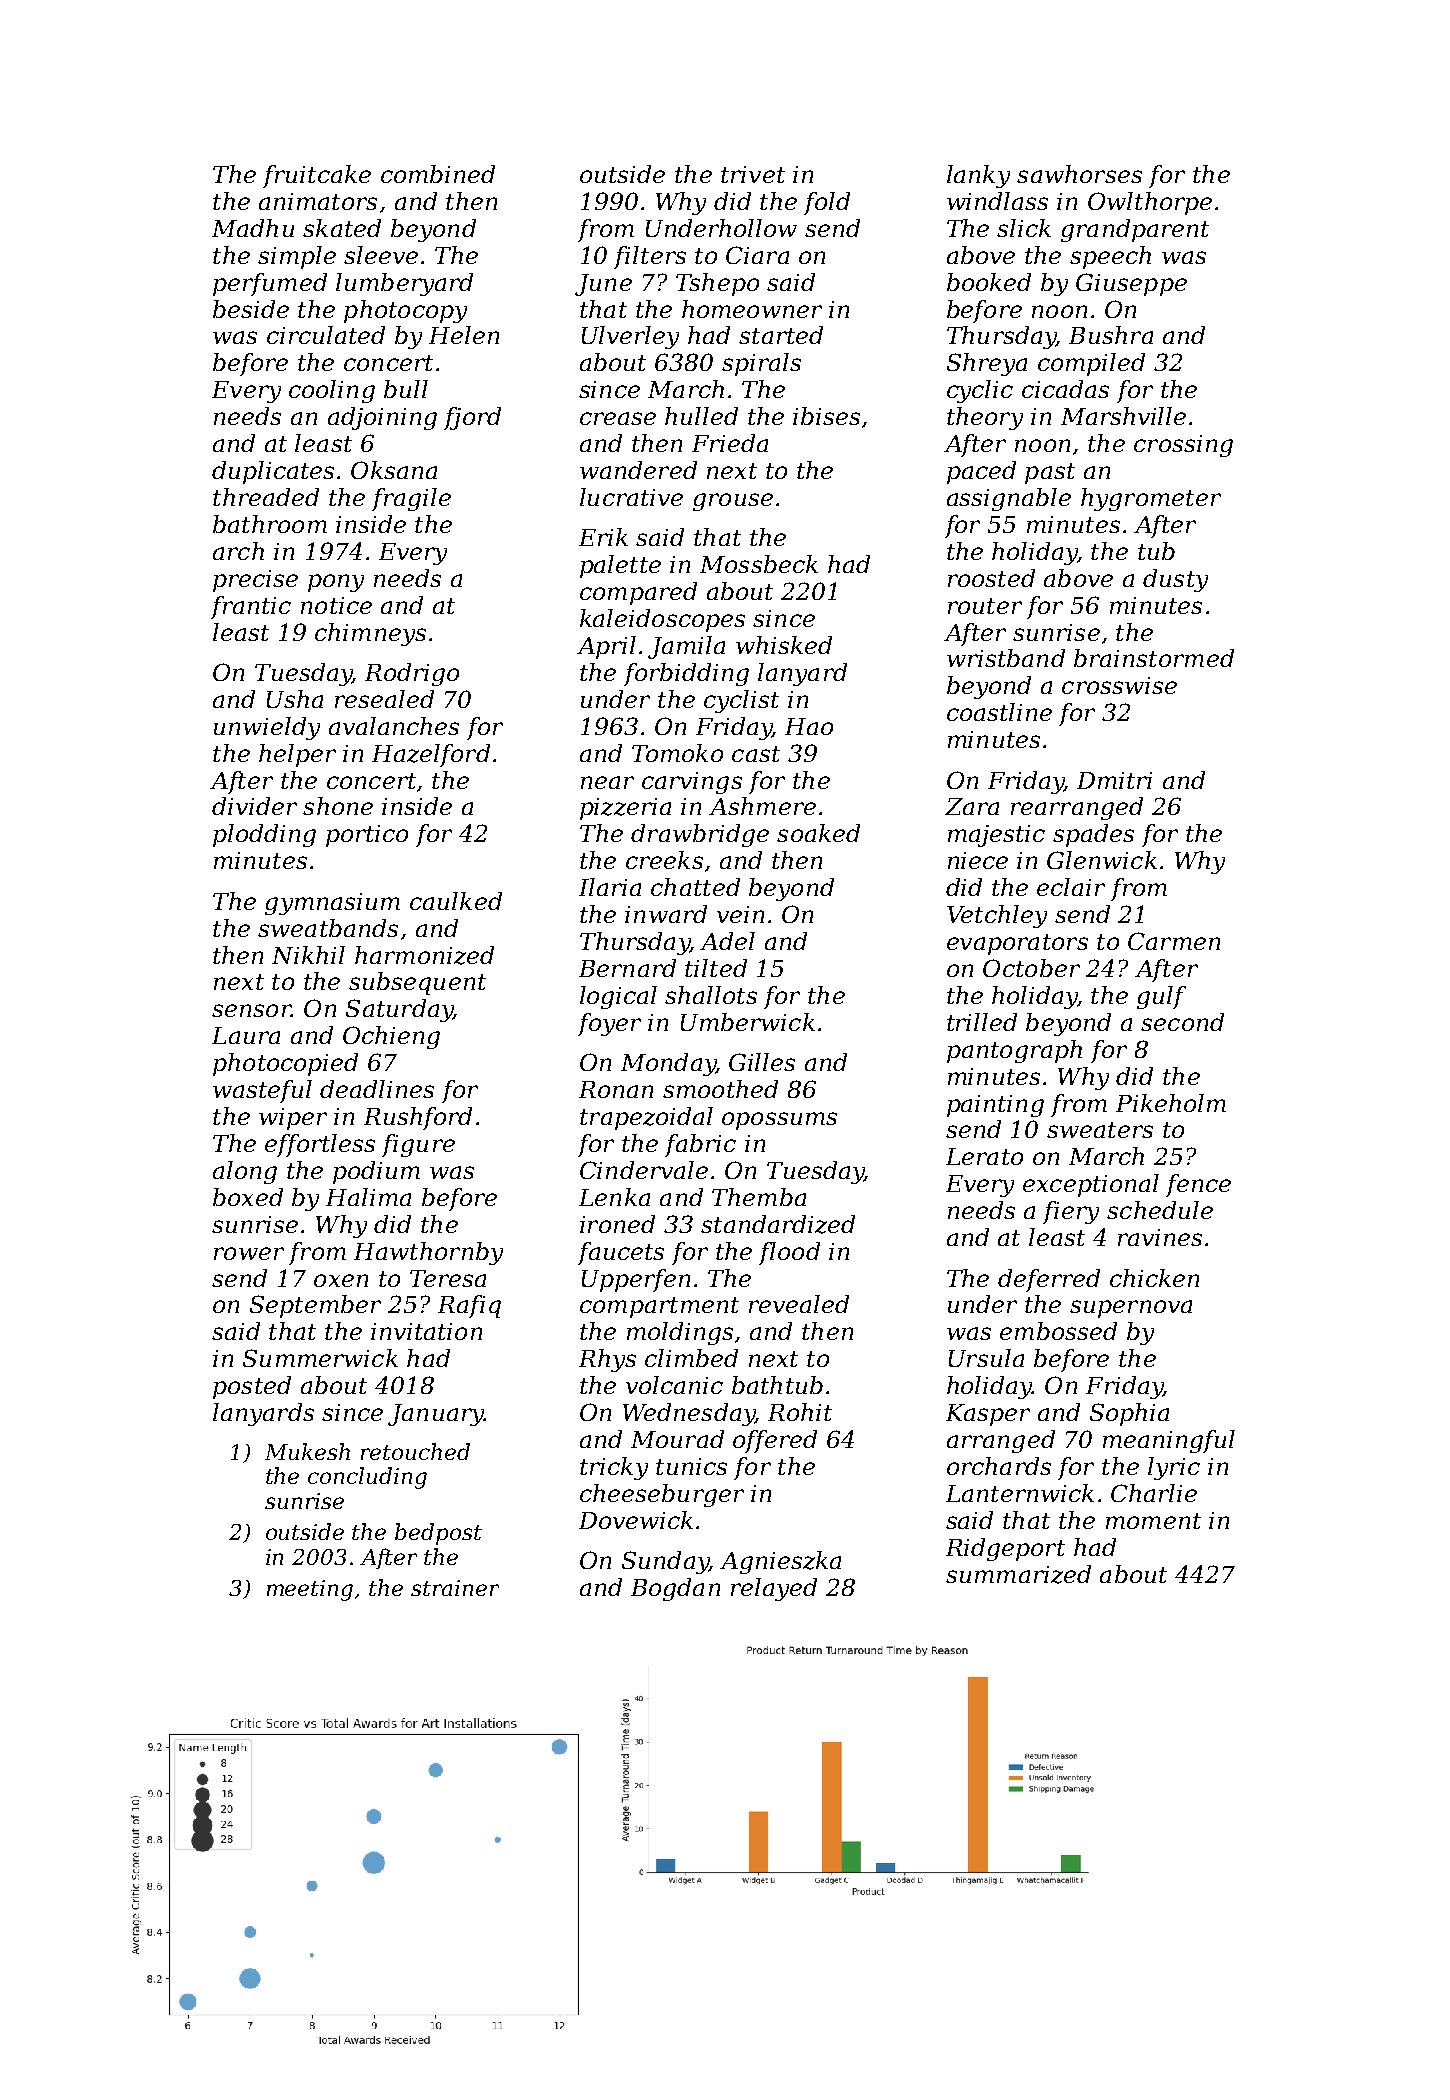  I want to click on Bogdan, so click(675, 1589).
